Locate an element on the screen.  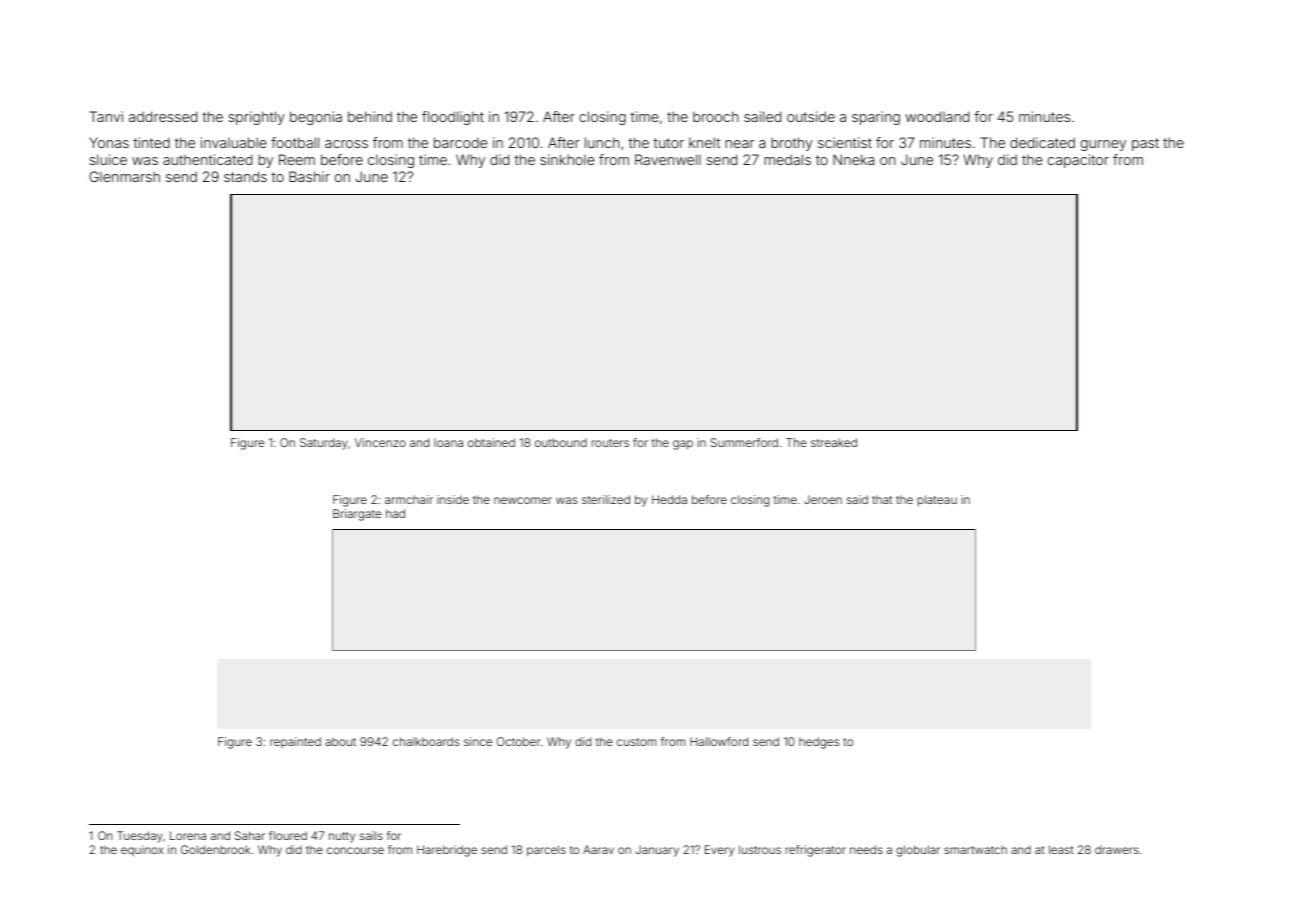
Reem is located at coordinates (297, 159).
